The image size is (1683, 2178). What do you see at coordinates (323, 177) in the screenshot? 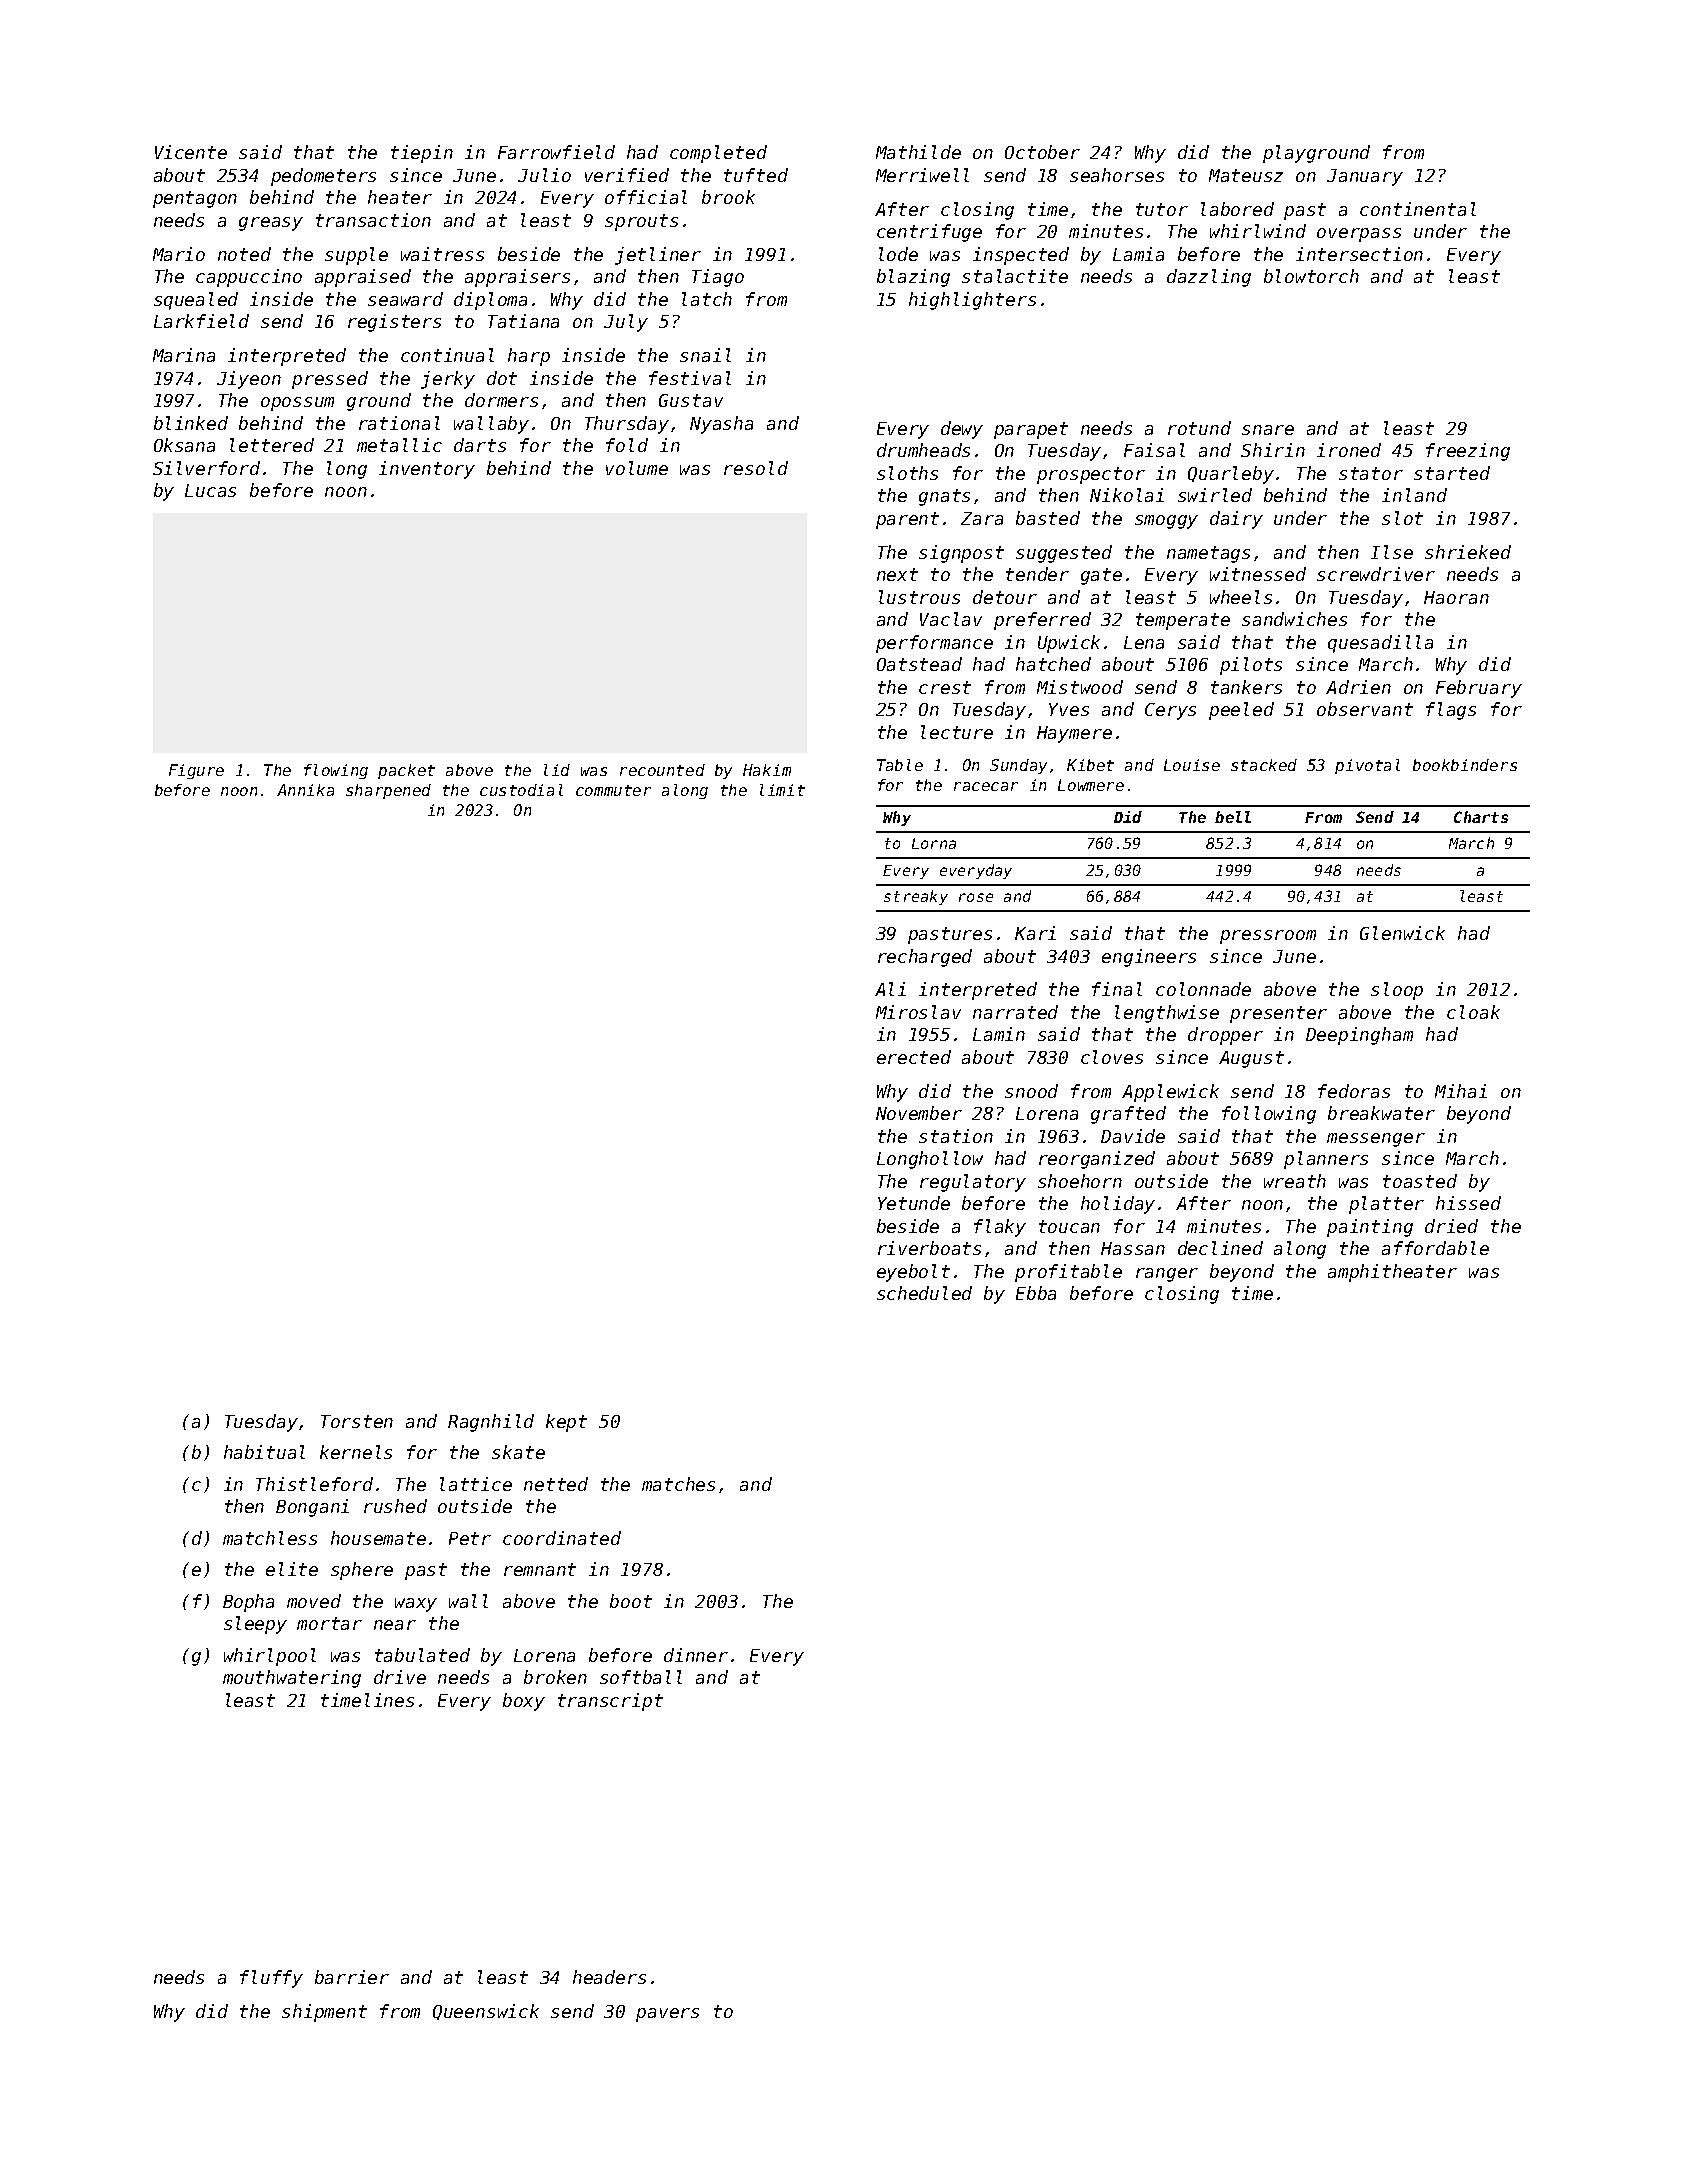
I see `pedometers` at bounding box center [323, 177].
